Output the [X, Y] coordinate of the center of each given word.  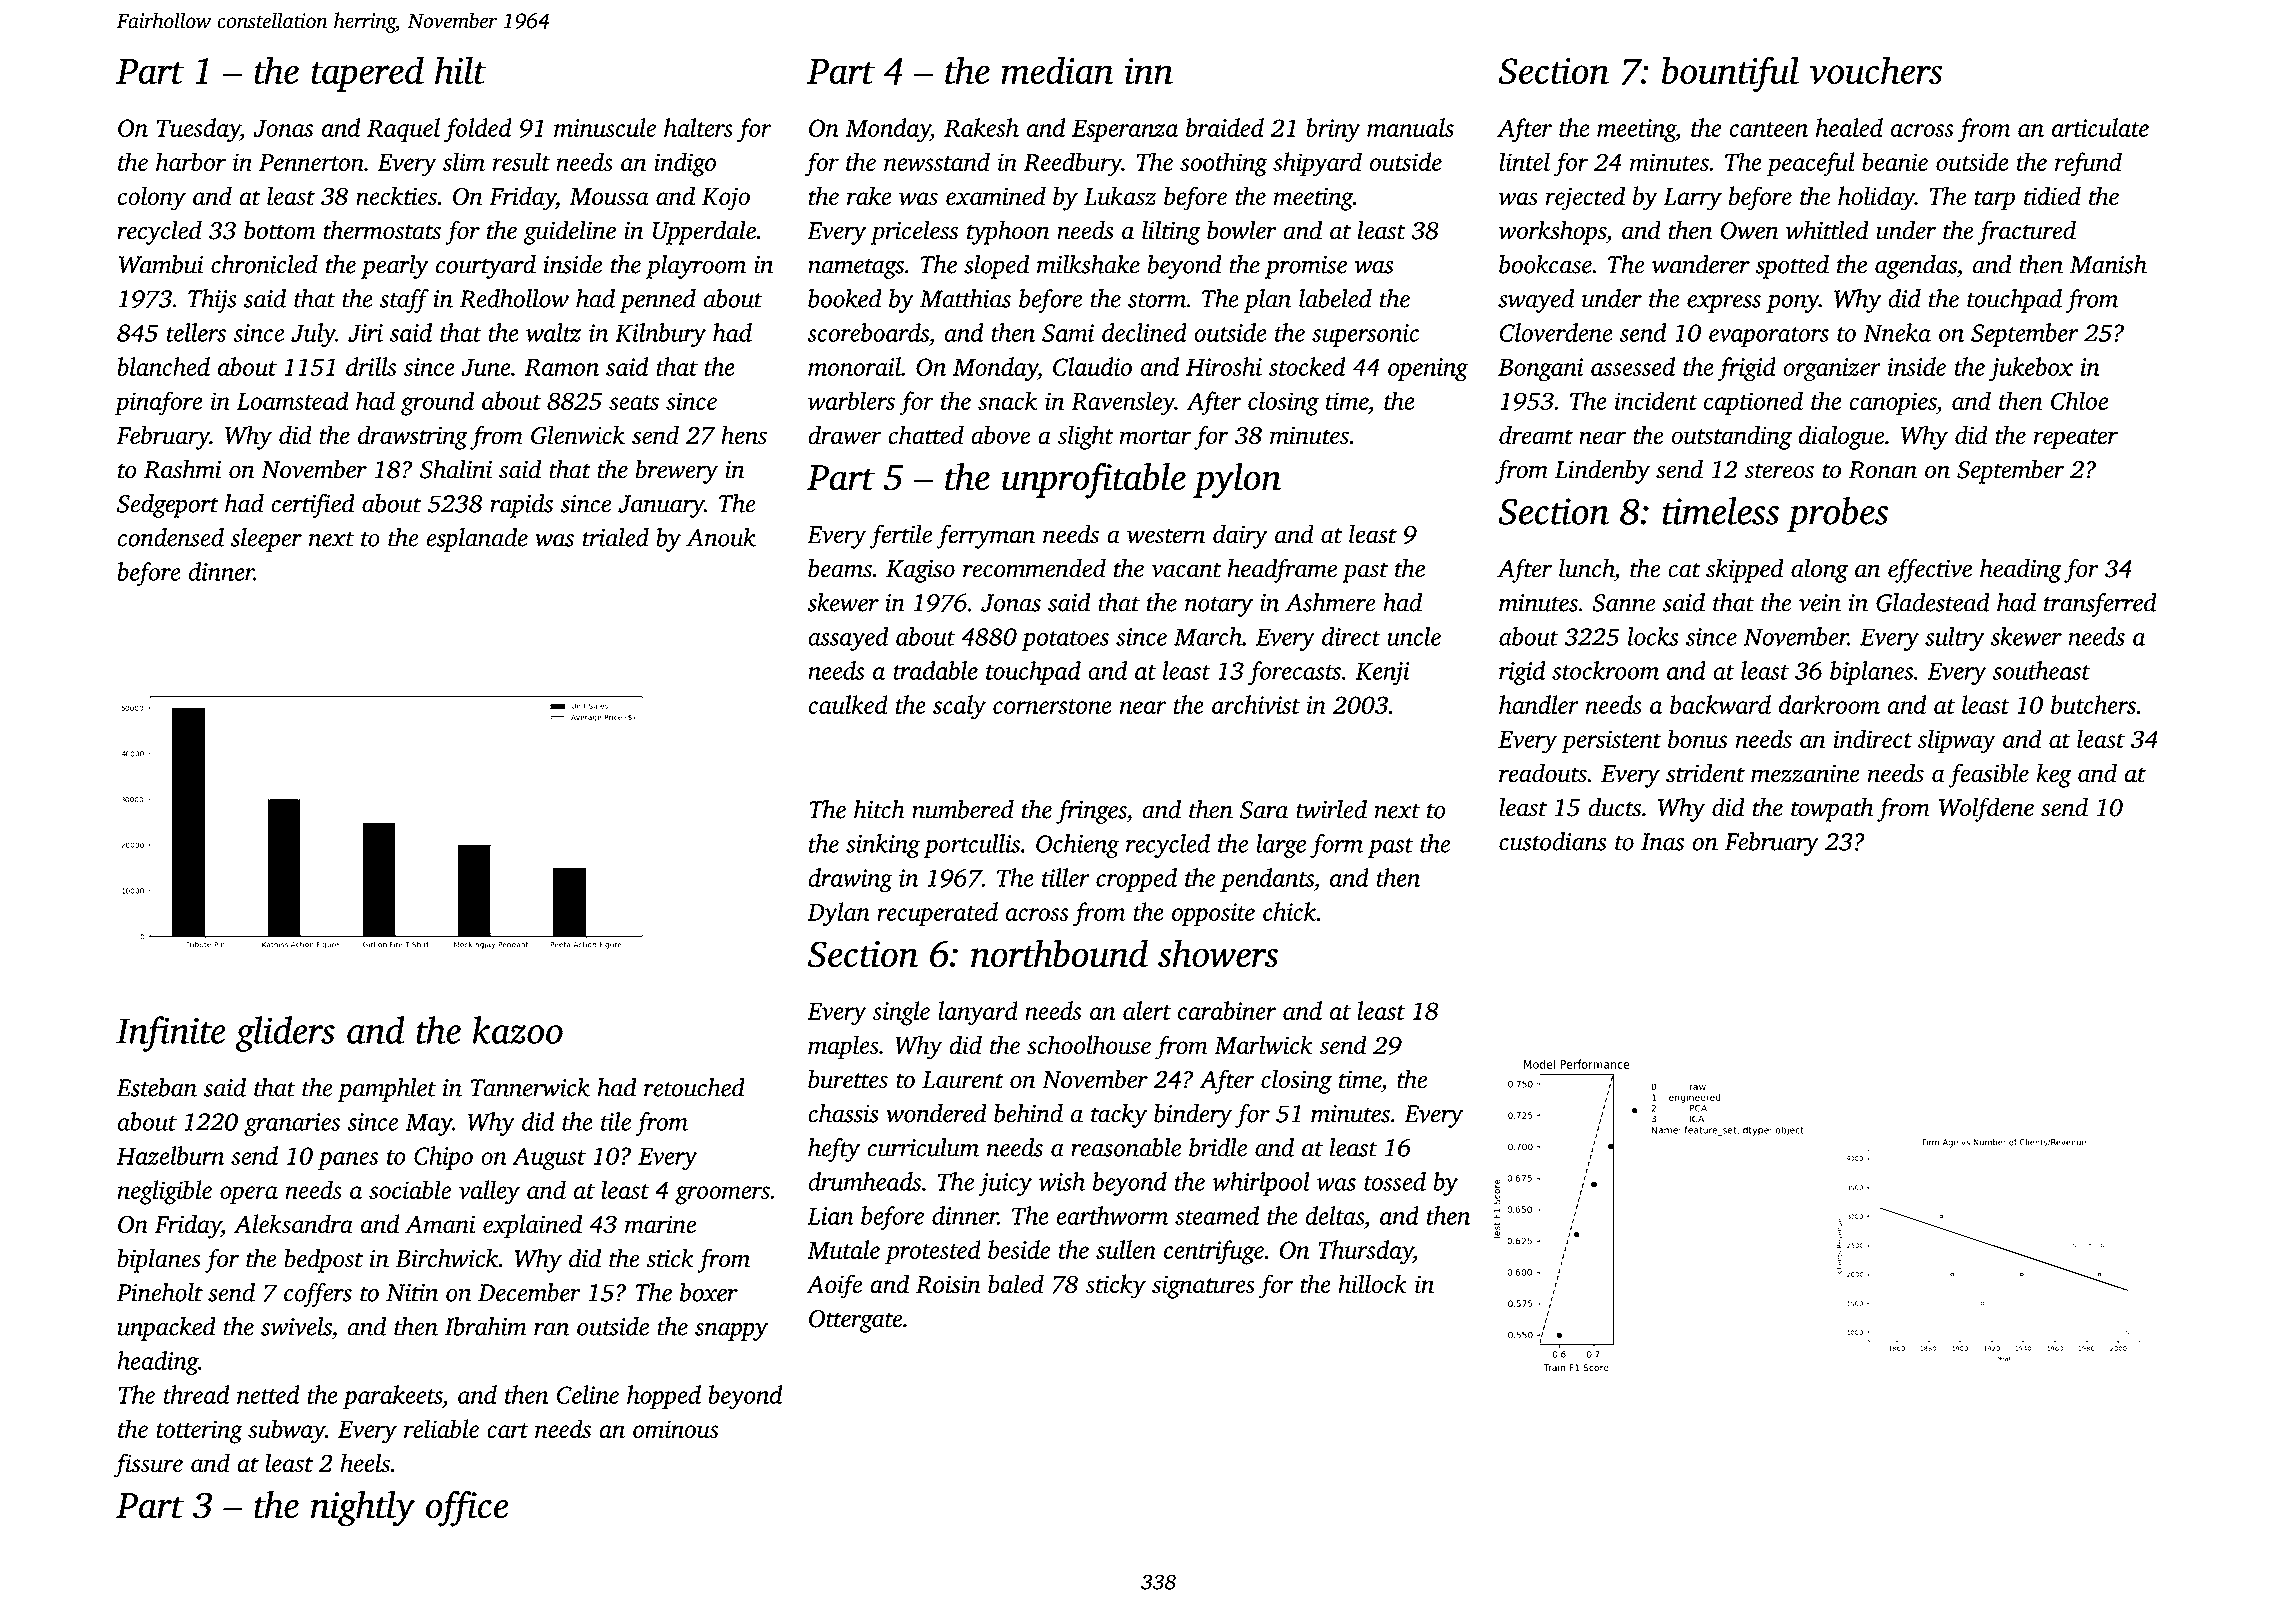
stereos [1779, 471]
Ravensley [1123, 403]
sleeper [266, 540]
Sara [1264, 810]
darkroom [1829, 704]
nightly [363, 1508]
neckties [396, 196]
